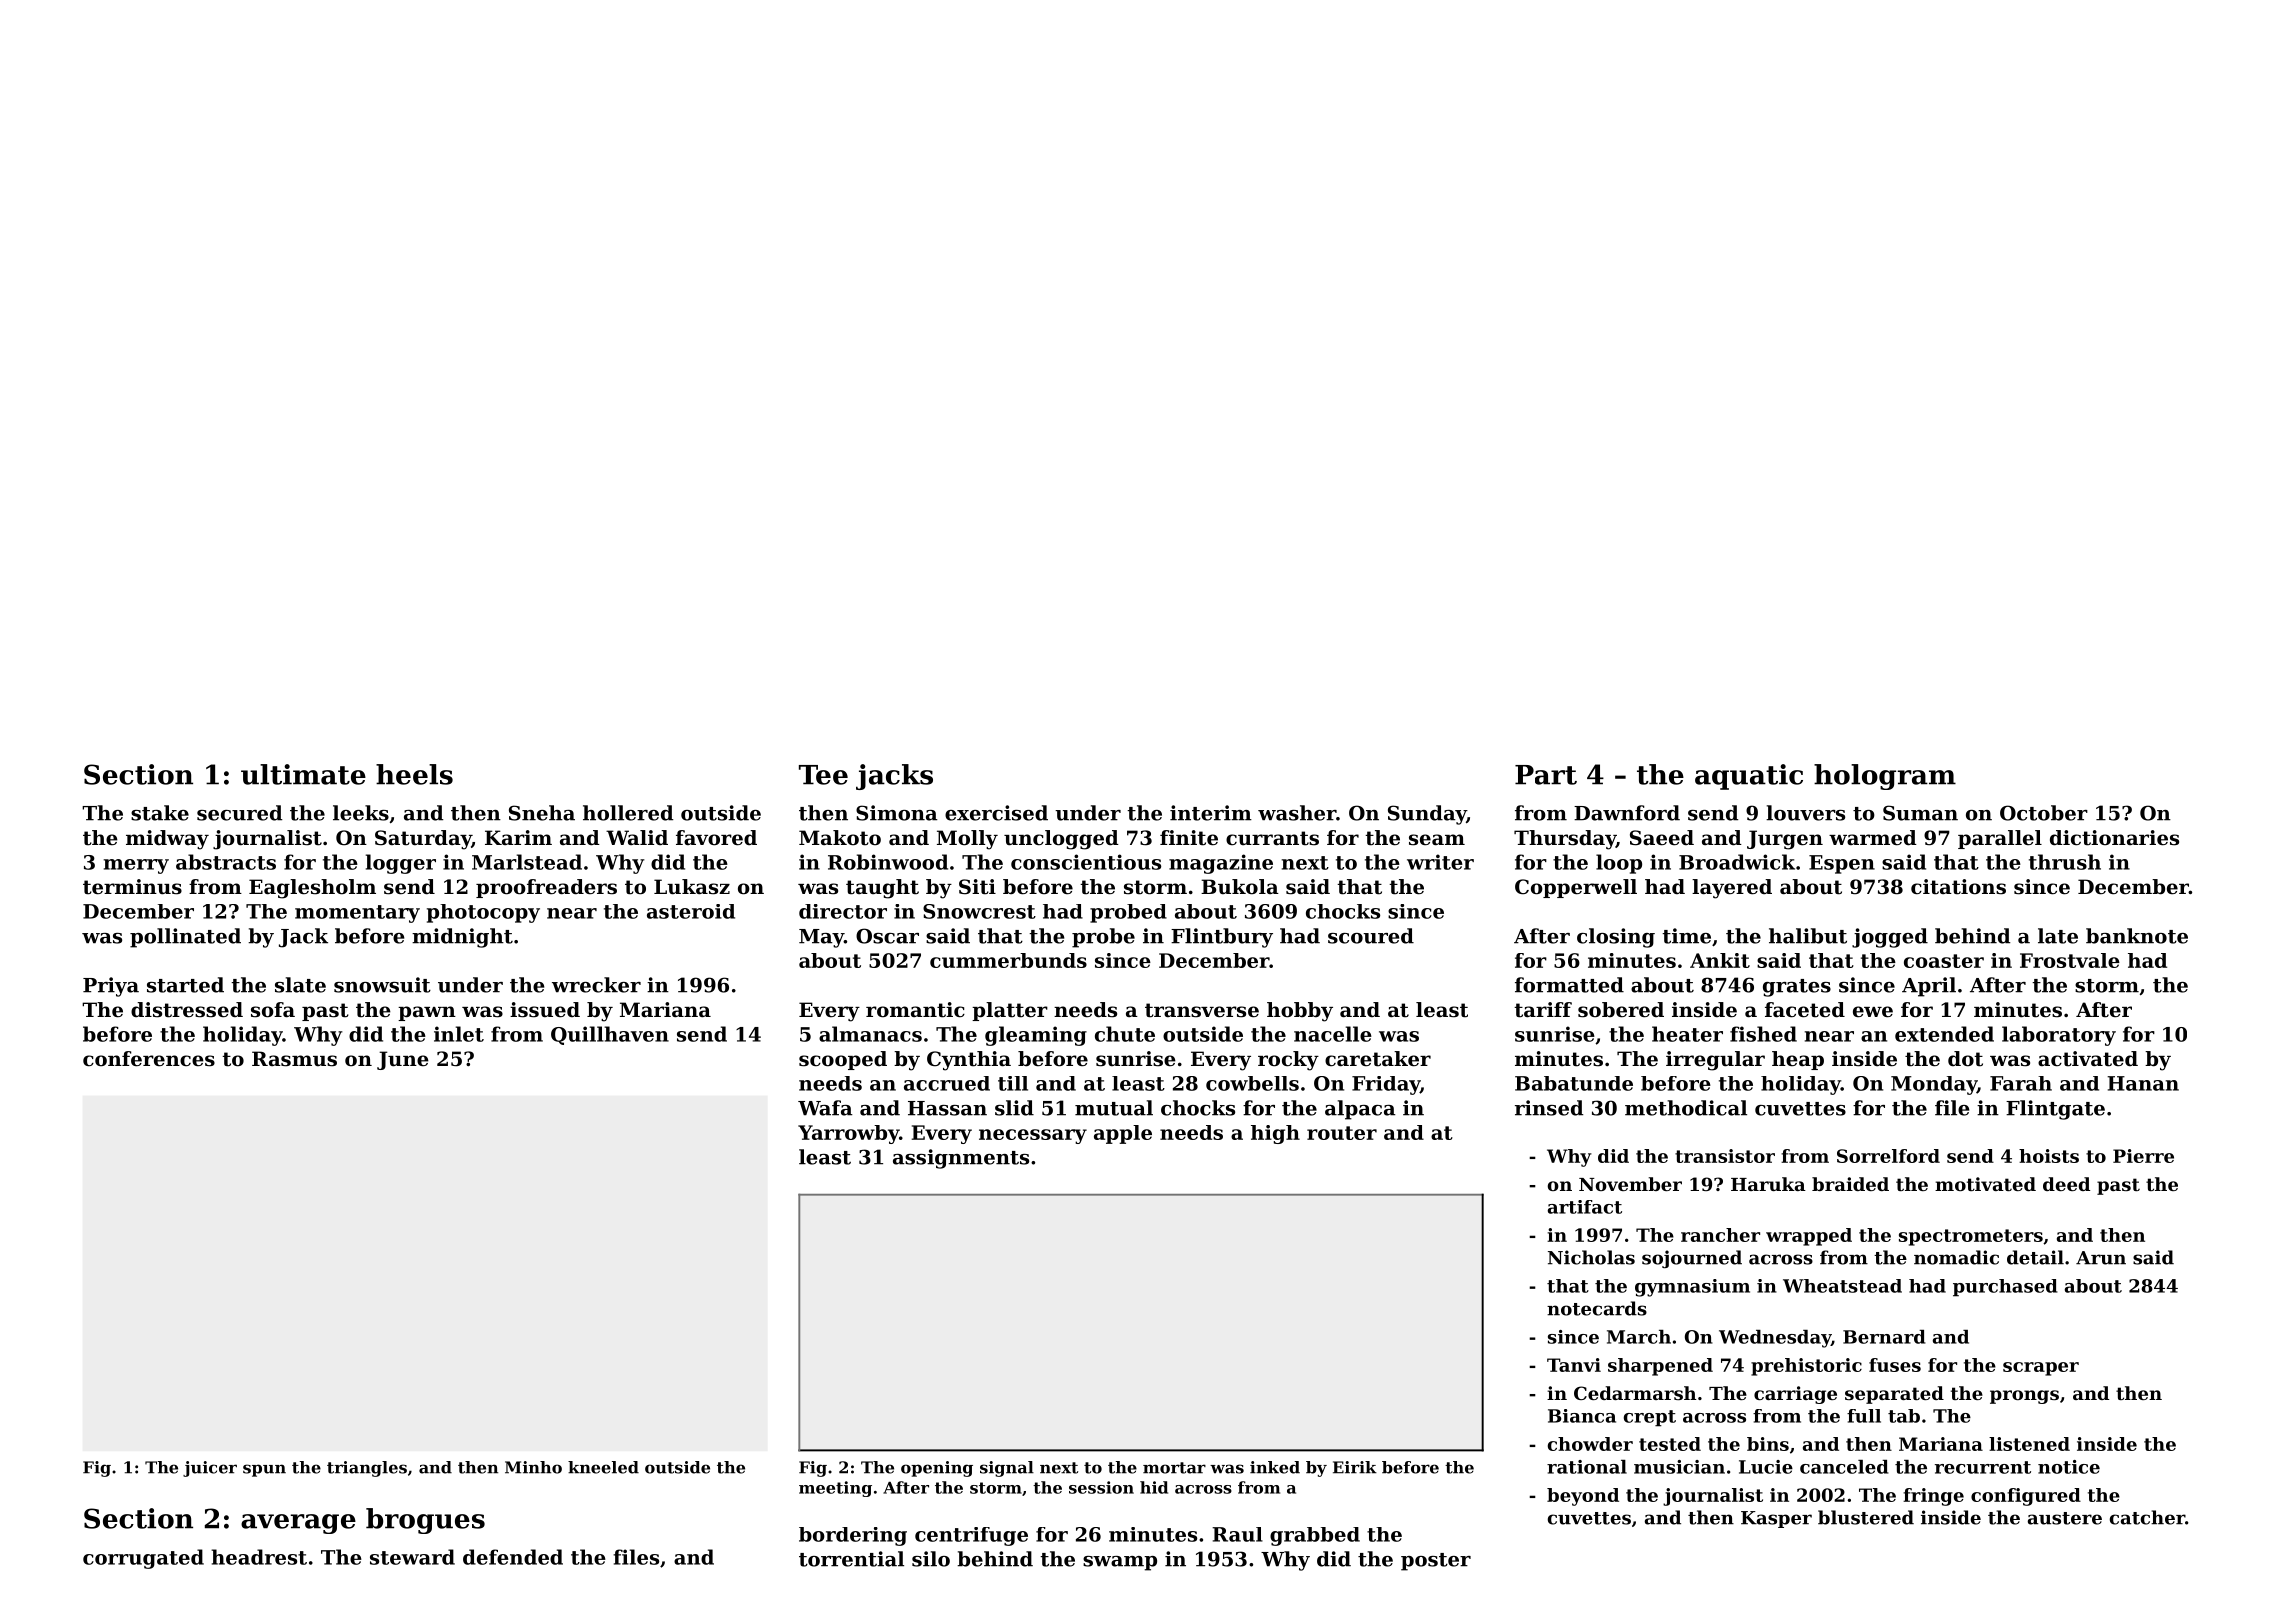 The width and height of the document is (2282, 1614). I want to click on recurrent, so click(1983, 1467).
